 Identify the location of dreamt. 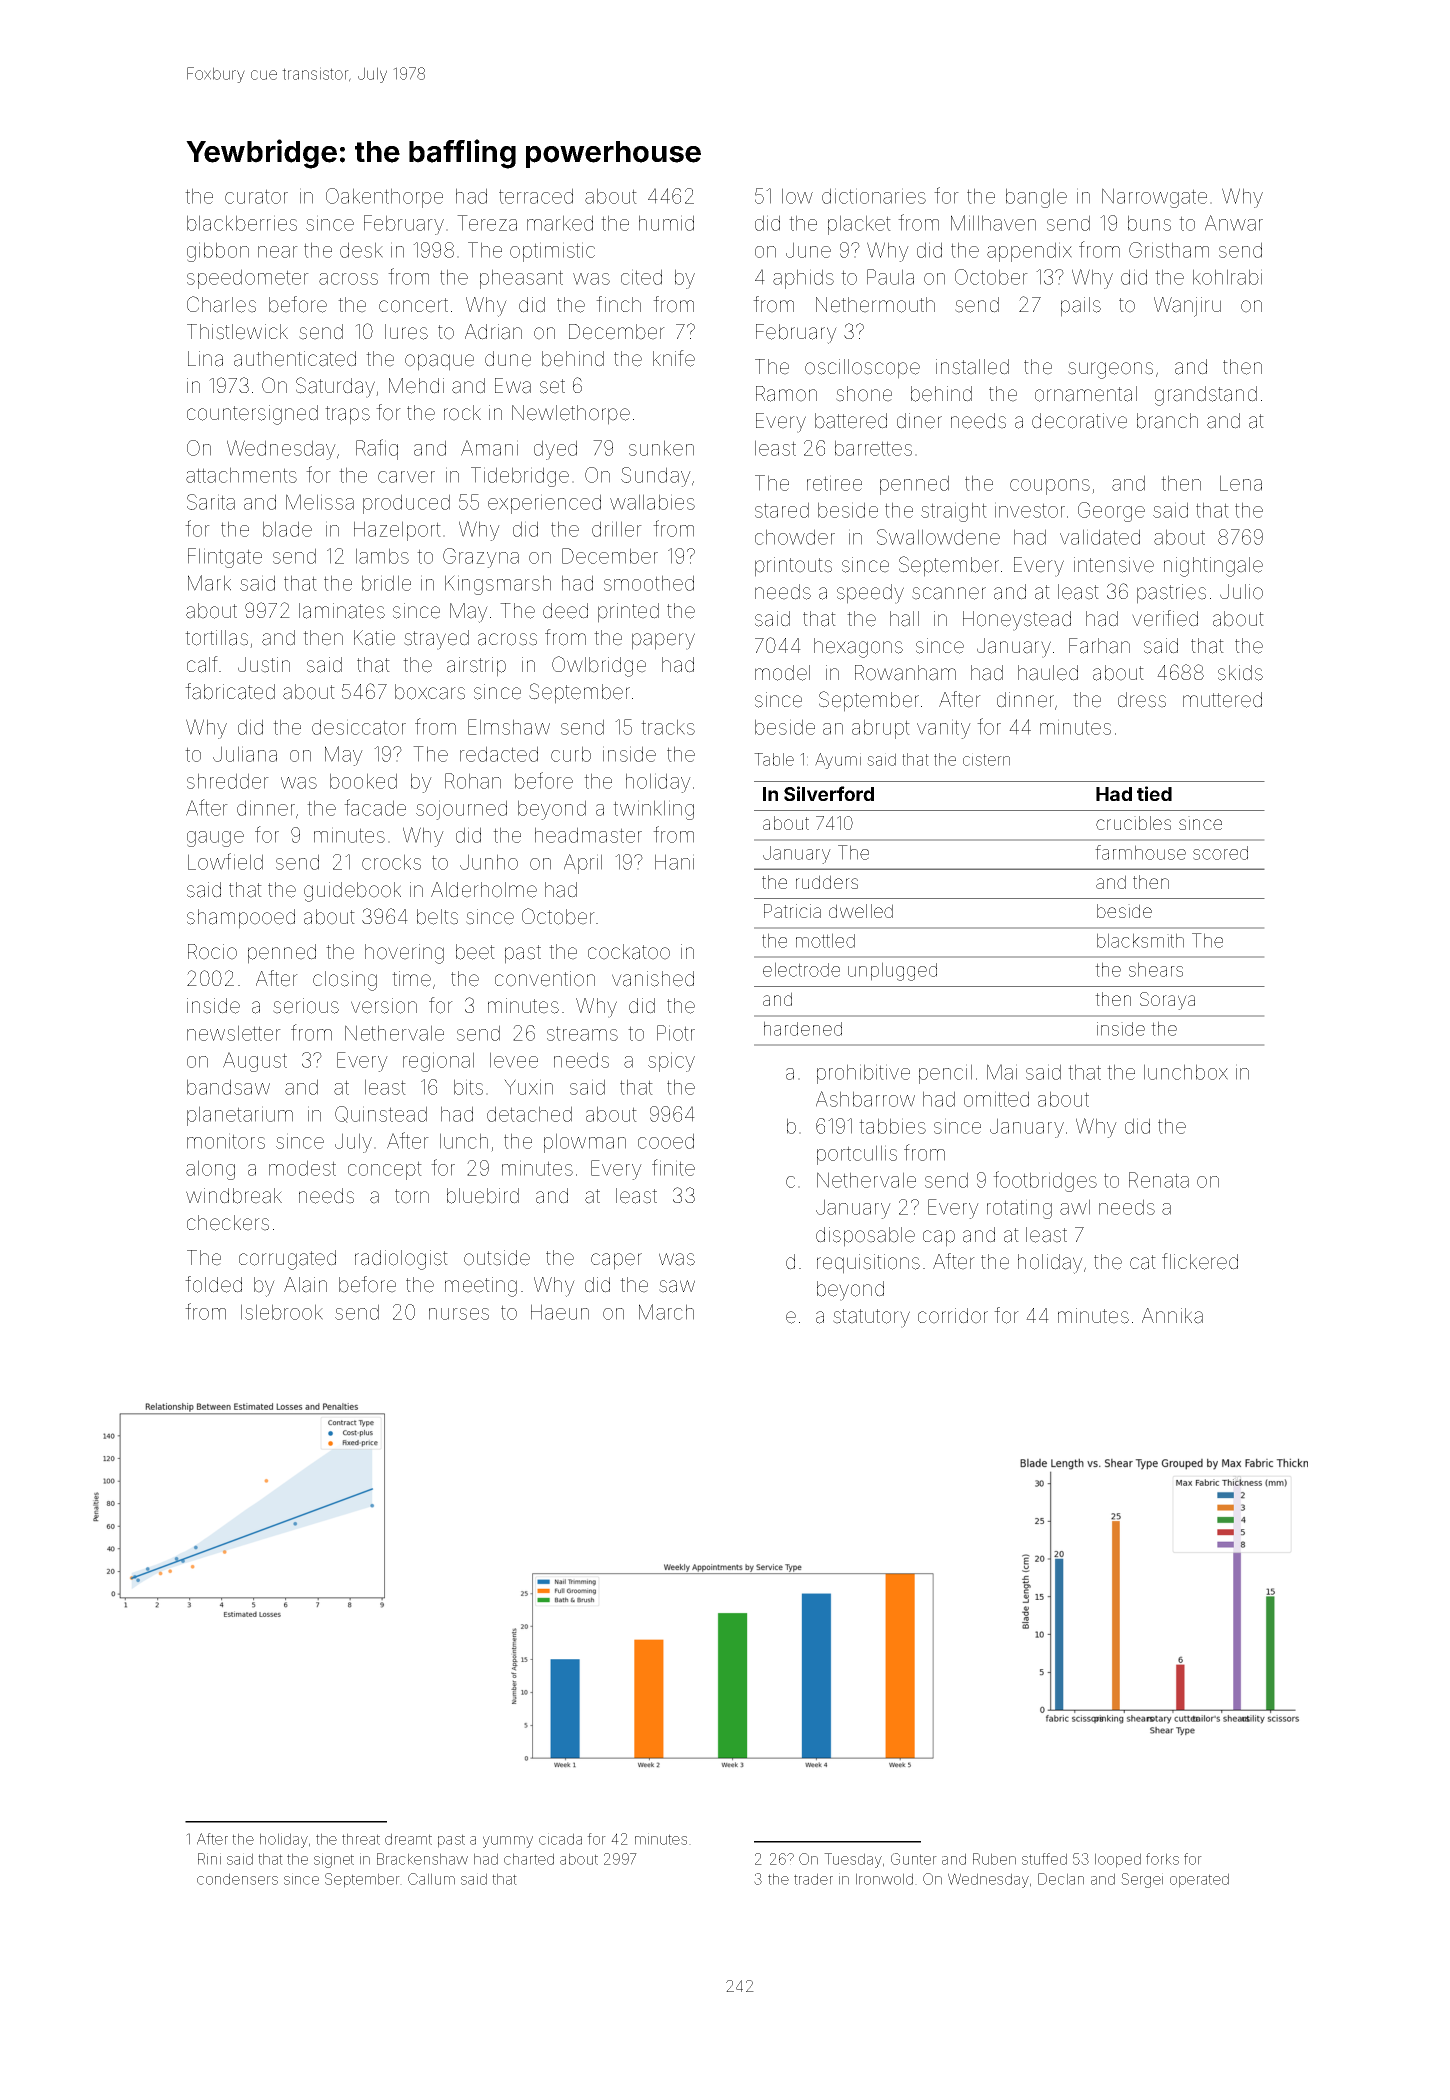
(408, 1839).
